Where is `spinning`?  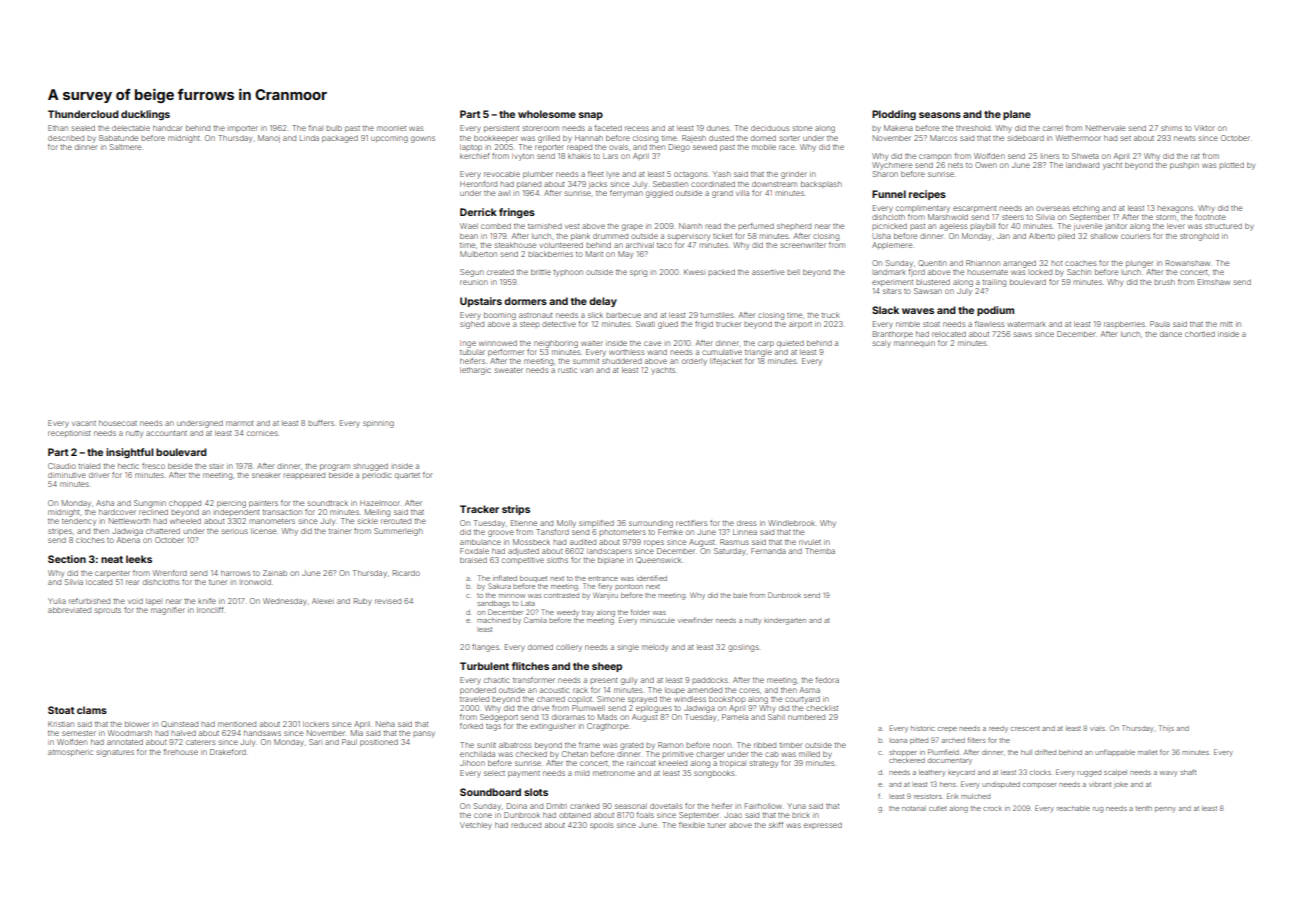 spinning is located at coordinates (378, 424).
